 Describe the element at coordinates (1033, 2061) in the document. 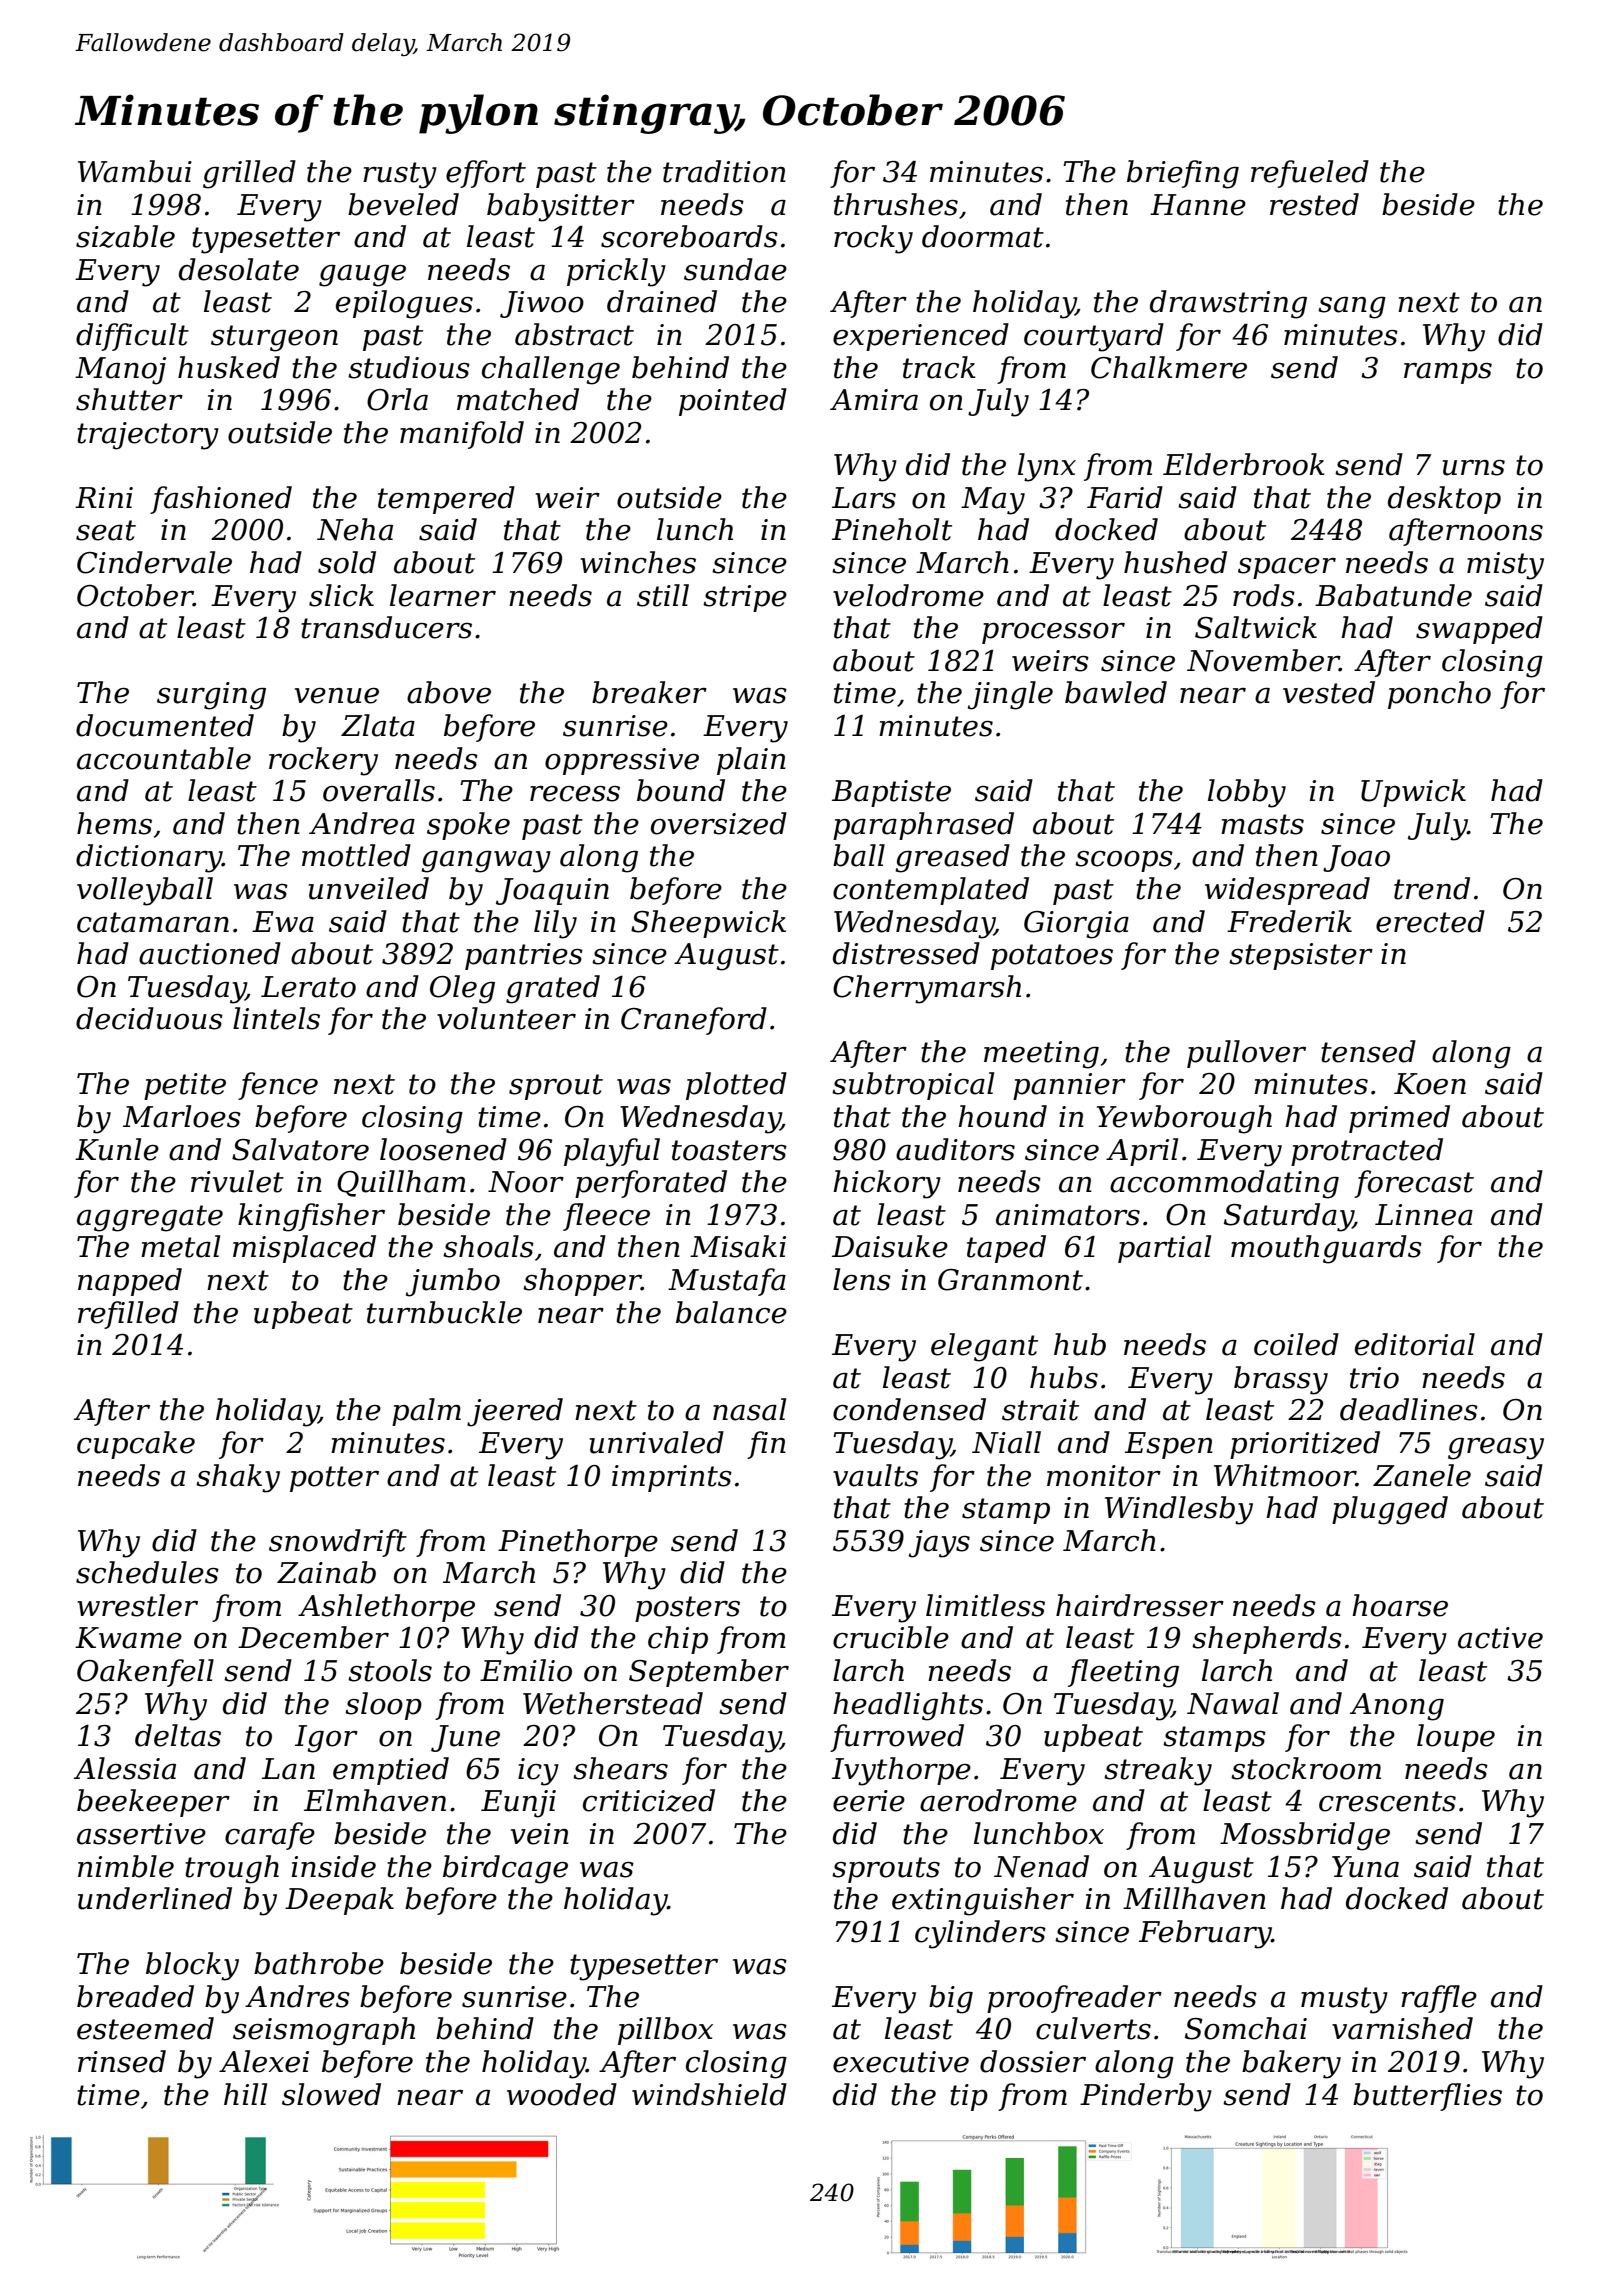

I see `dossier` at that location.
